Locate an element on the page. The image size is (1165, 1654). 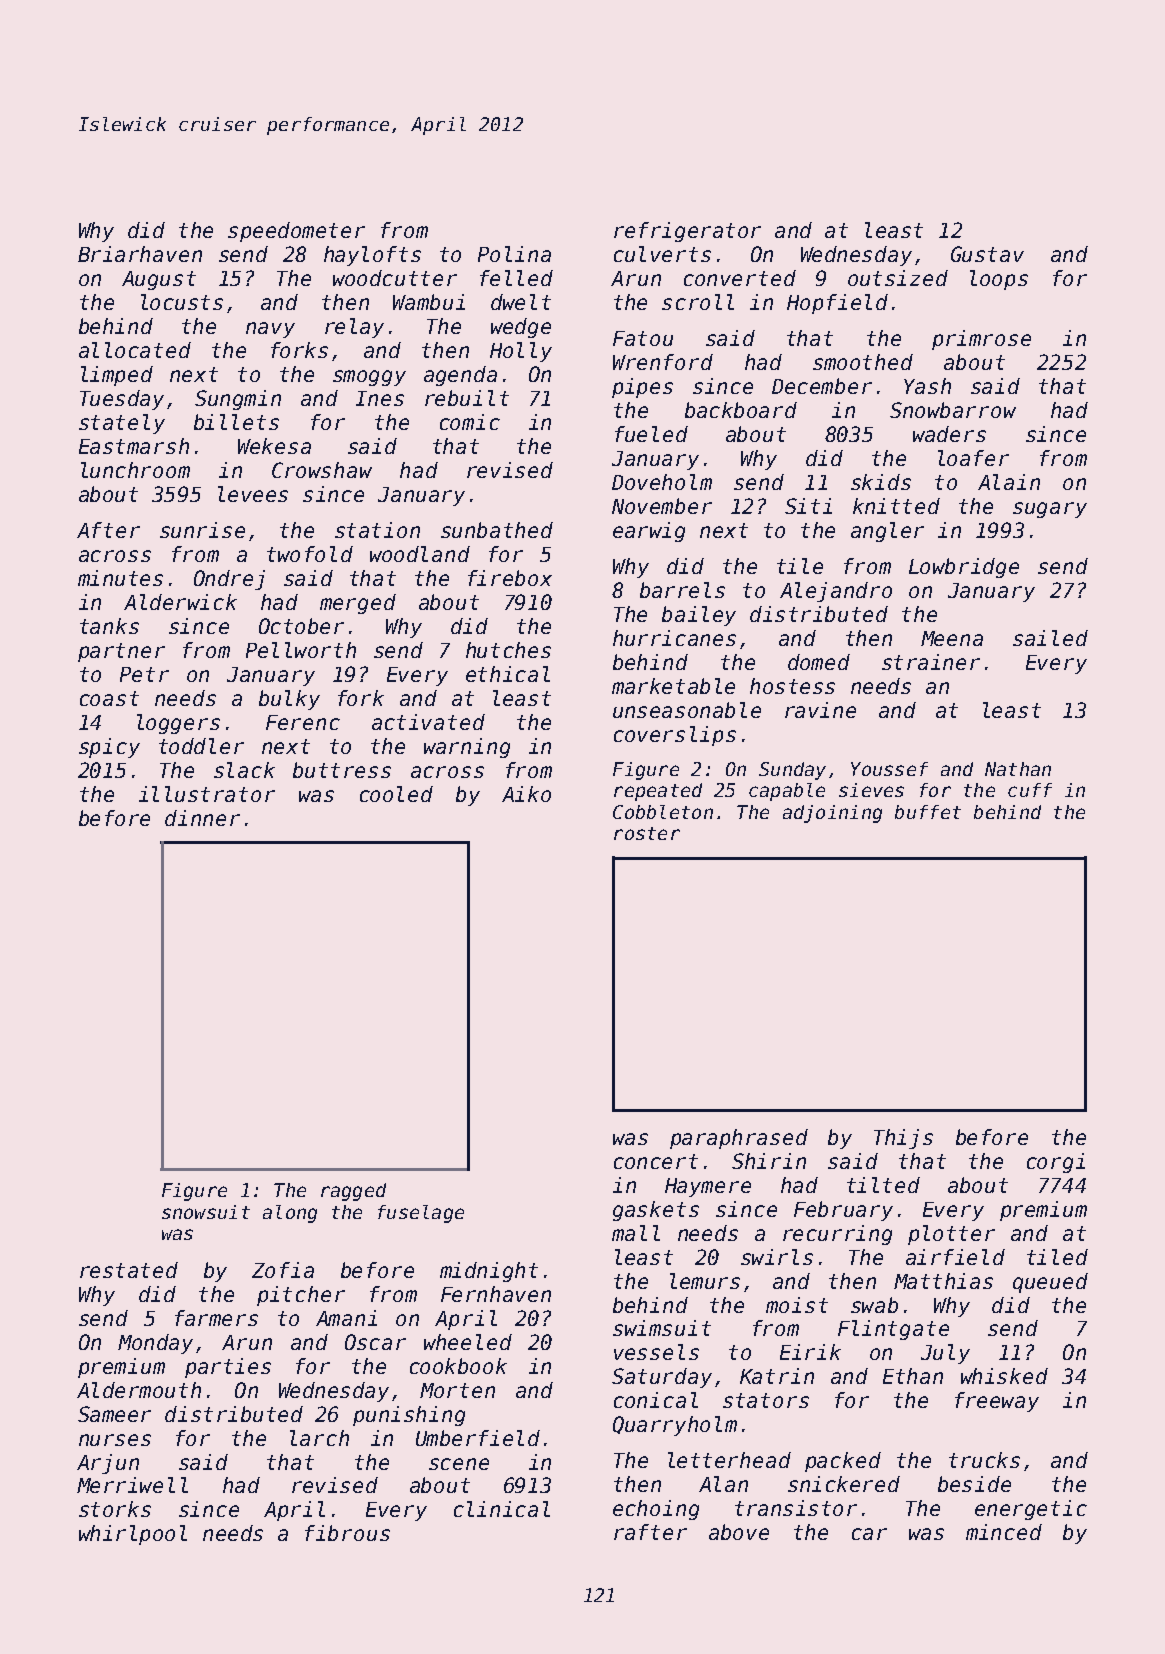
Pellworth is located at coordinates (301, 650).
